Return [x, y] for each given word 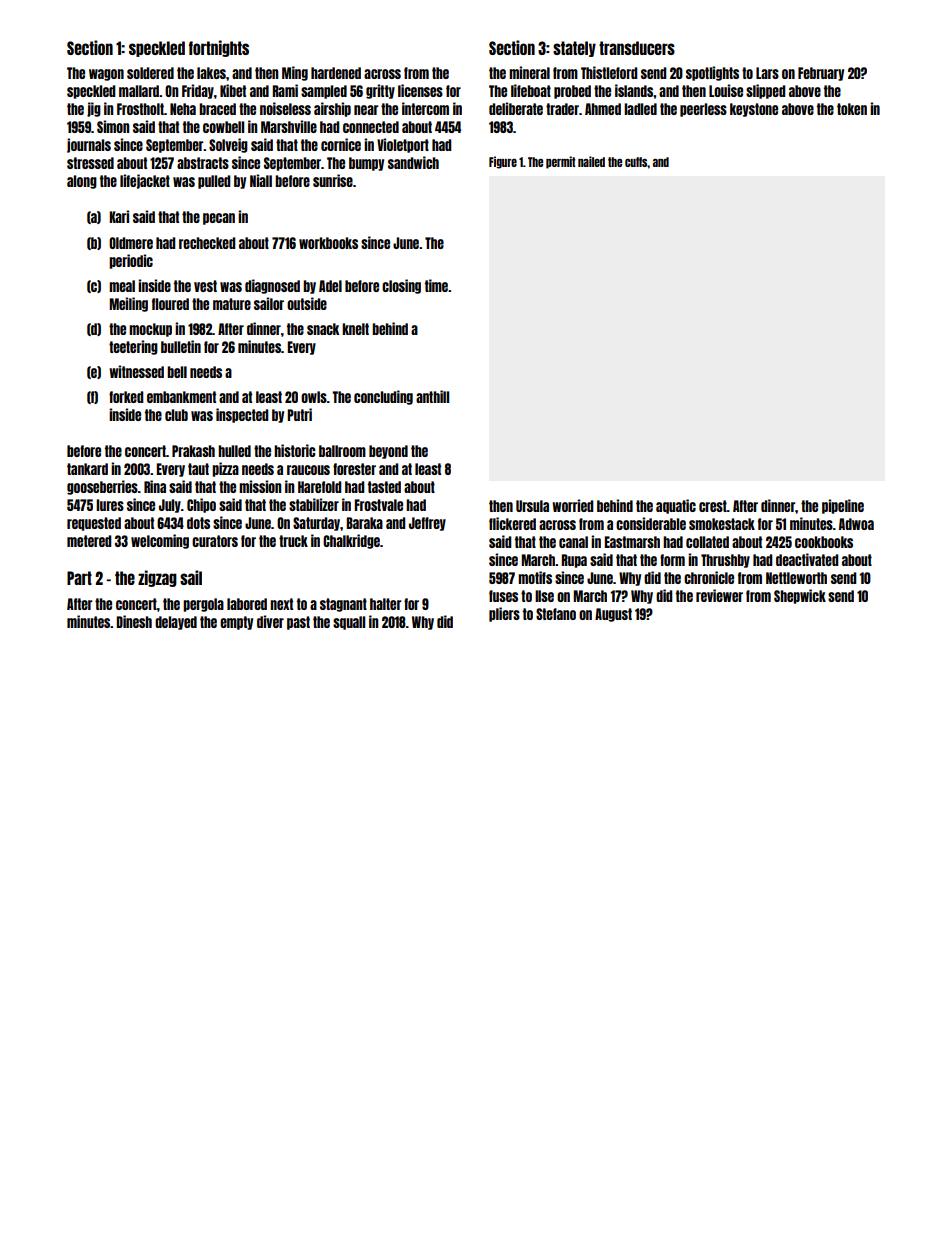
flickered [512, 523]
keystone [754, 110]
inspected [242, 415]
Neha [183, 109]
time [436, 285]
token [852, 109]
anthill [432, 396]
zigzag [157, 578]
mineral [529, 72]
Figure [503, 162]
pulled [214, 182]
